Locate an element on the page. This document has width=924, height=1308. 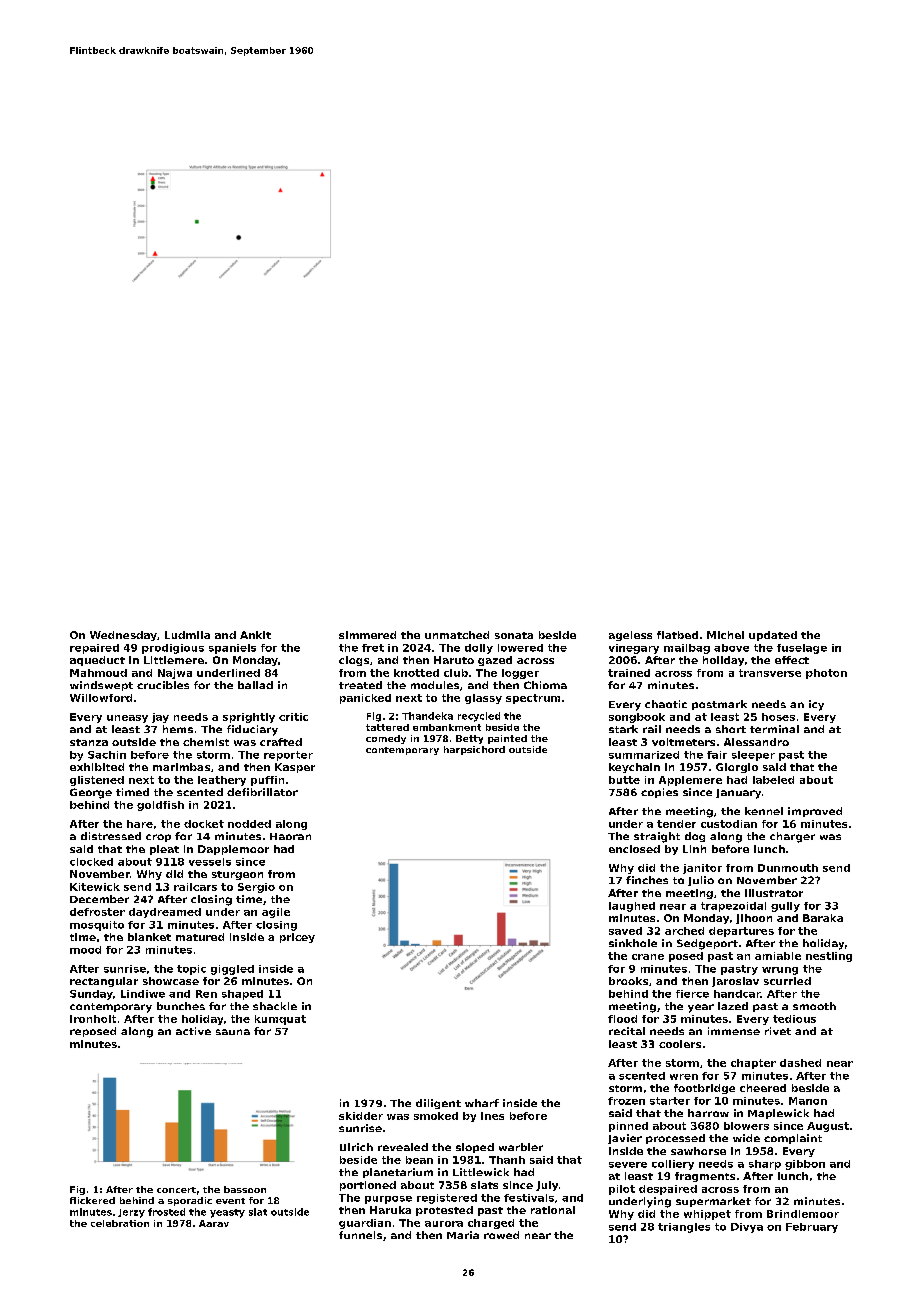
kennel is located at coordinates (764, 811).
